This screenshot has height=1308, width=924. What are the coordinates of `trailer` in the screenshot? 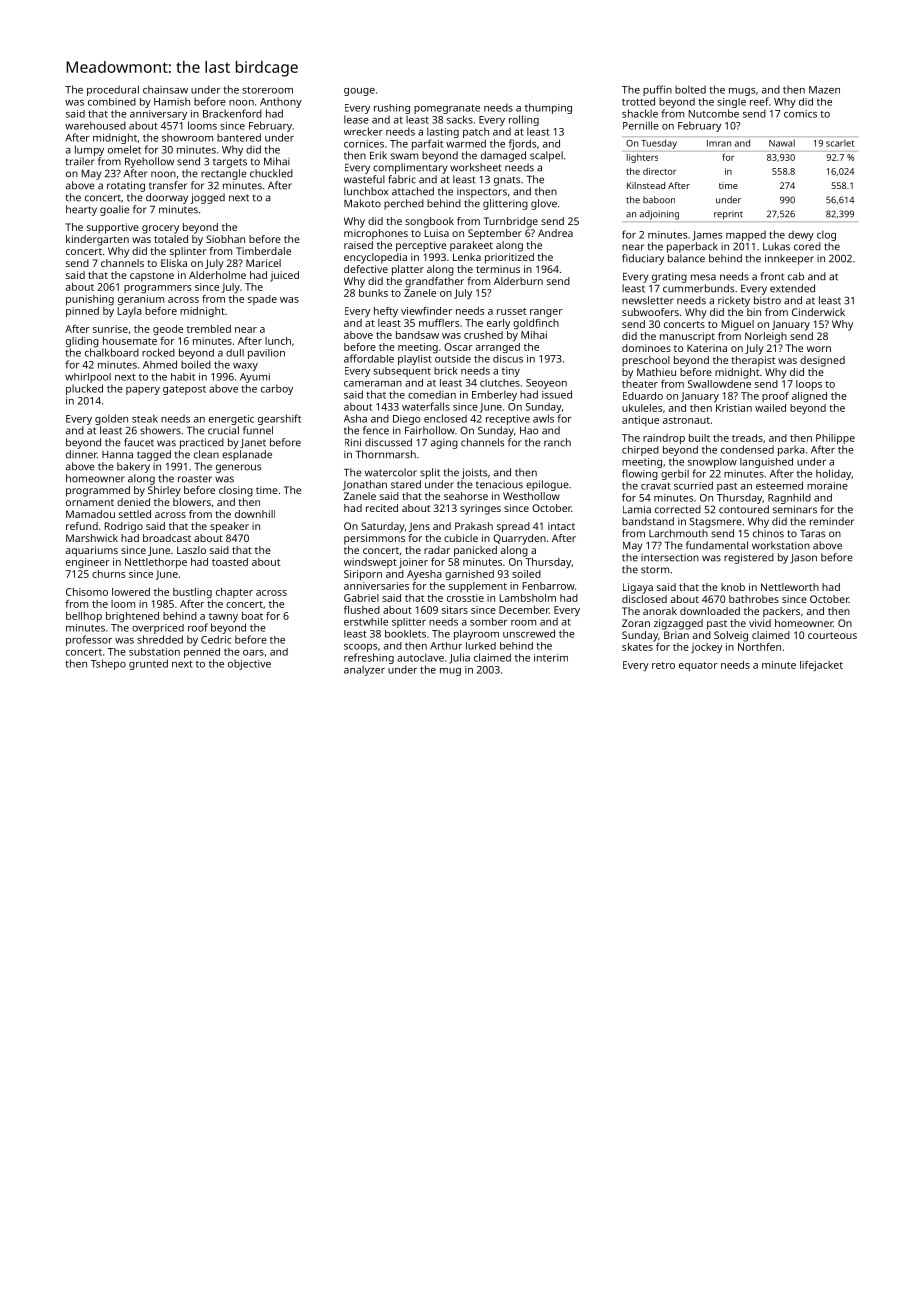 It's located at (80, 161).
